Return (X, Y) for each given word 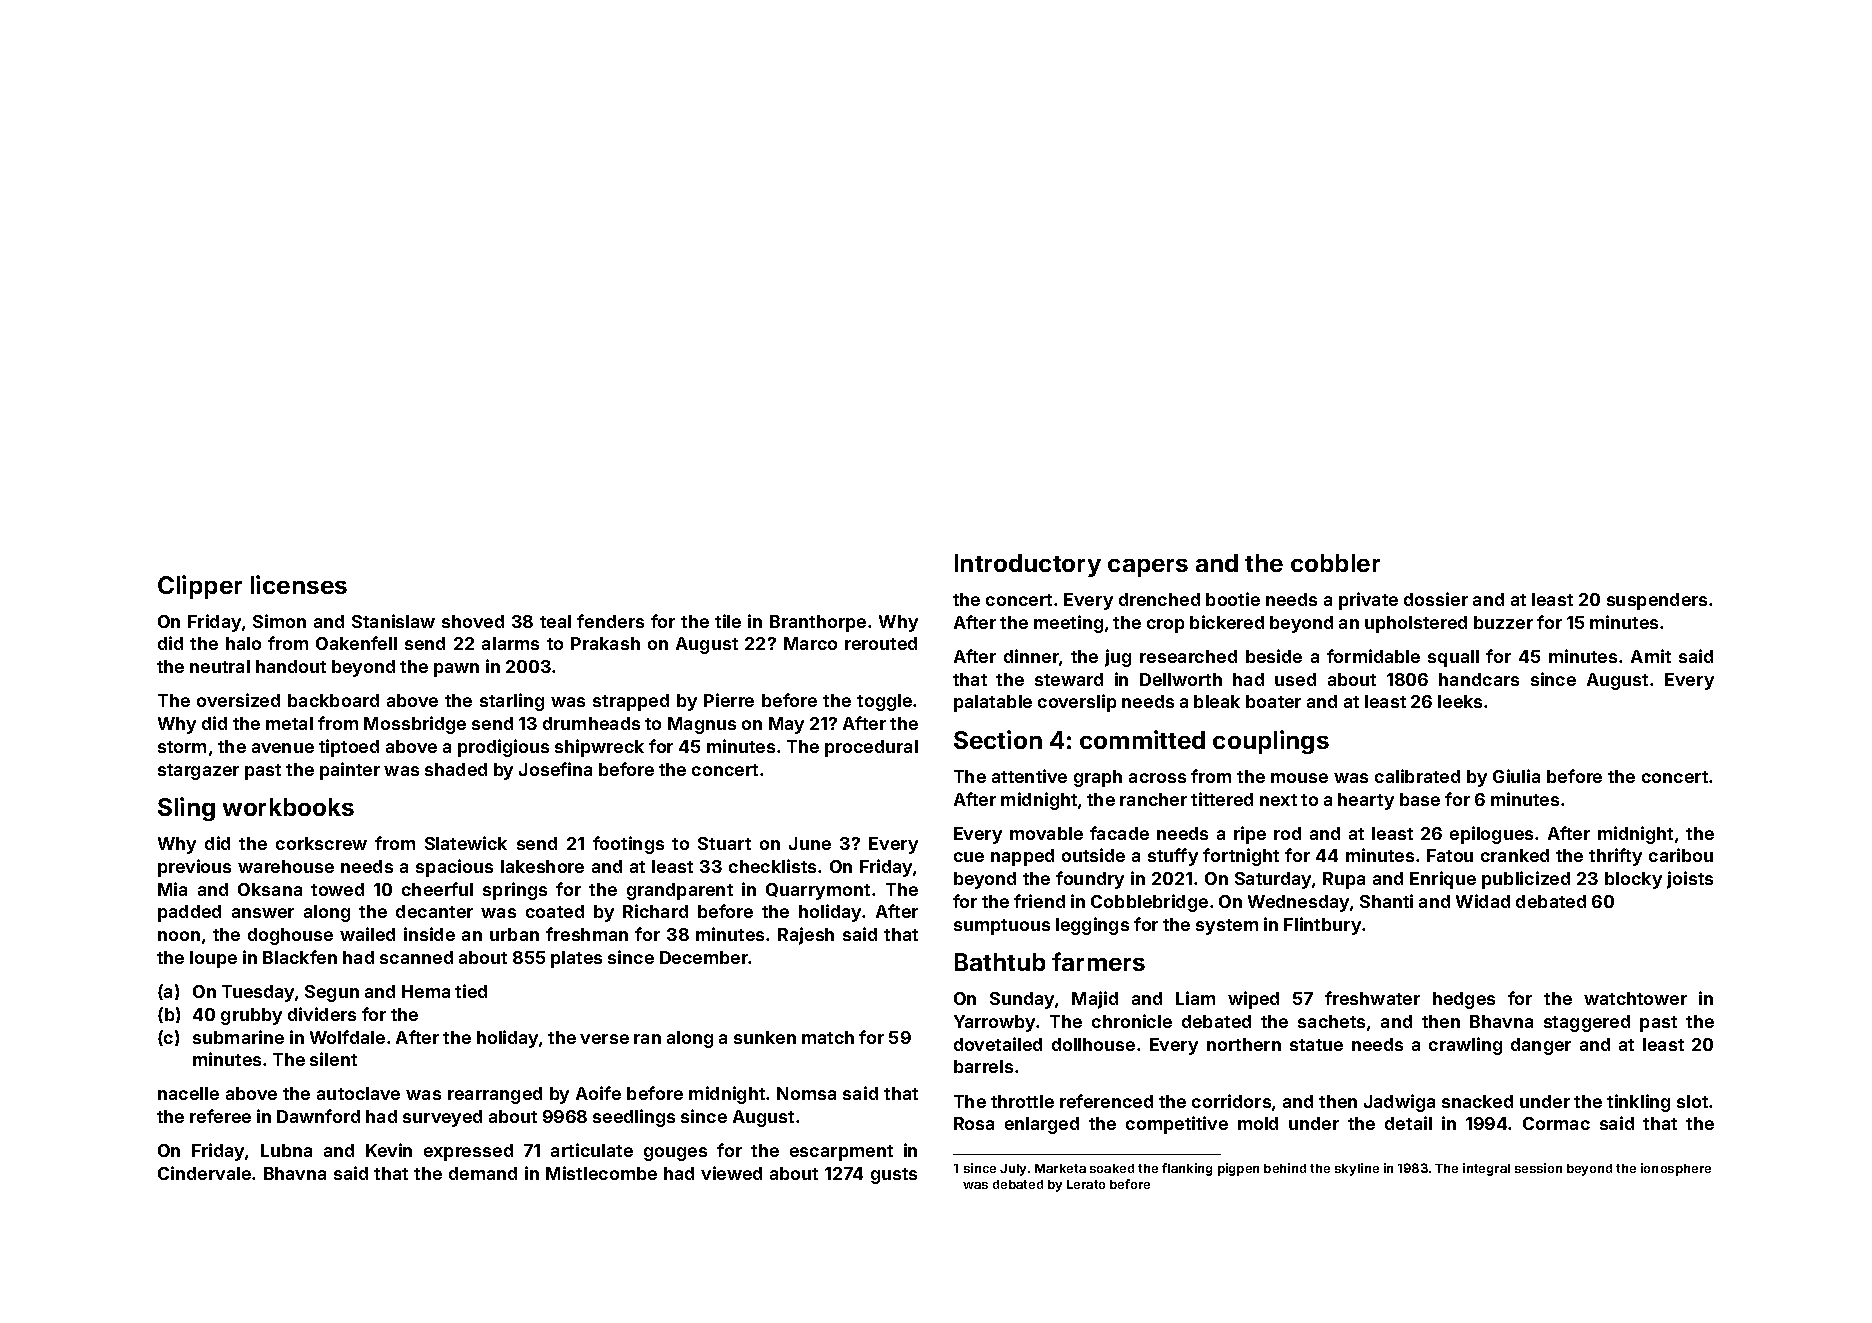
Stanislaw (393, 621)
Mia (172, 889)
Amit (1651, 656)
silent (333, 1059)
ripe (1250, 835)
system (1227, 927)
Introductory (1028, 565)
